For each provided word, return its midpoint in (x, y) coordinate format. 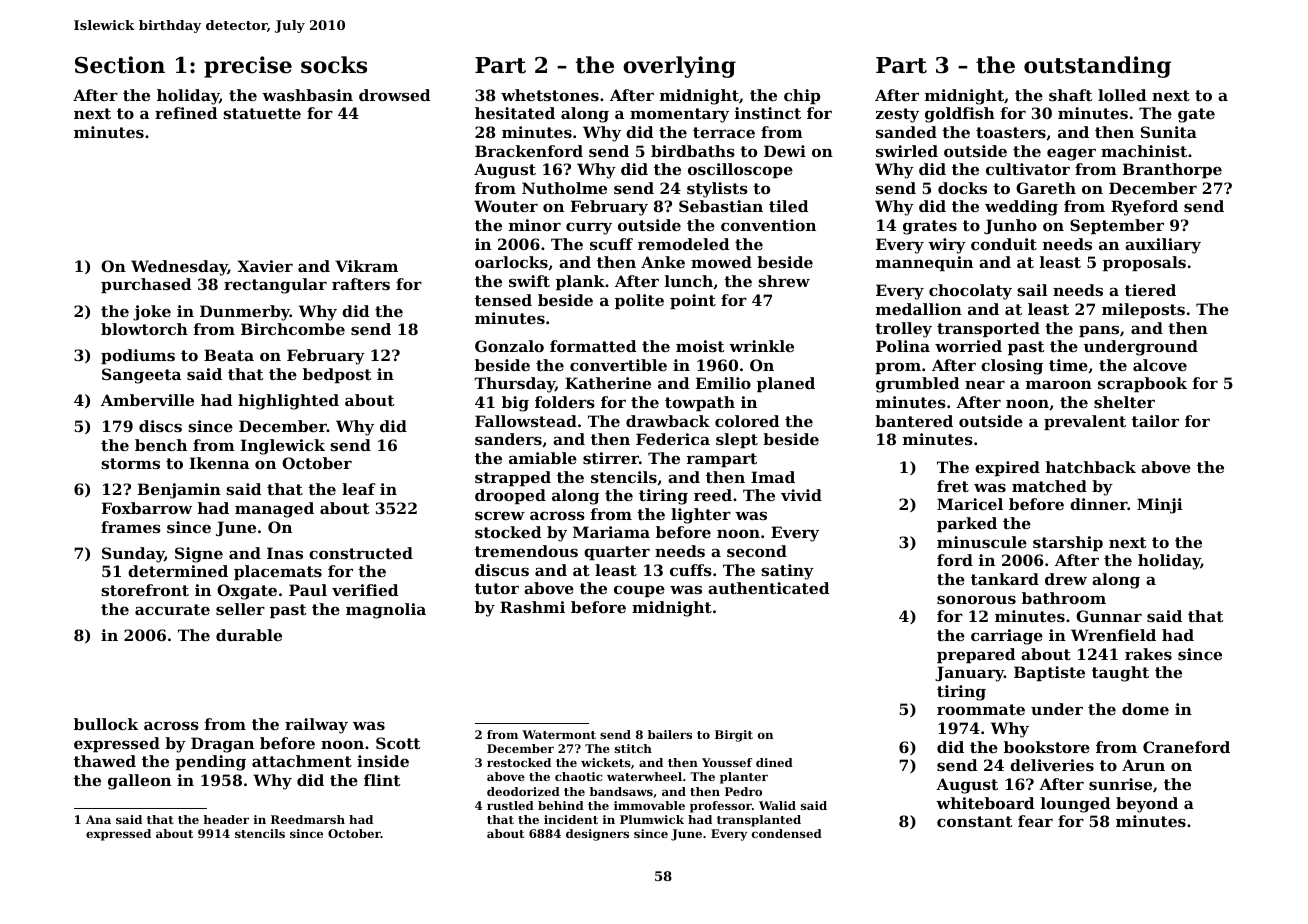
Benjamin (179, 491)
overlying (679, 67)
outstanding (1097, 67)
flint (382, 780)
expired (1007, 468)
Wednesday (179, 268)
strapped (513, 478)
